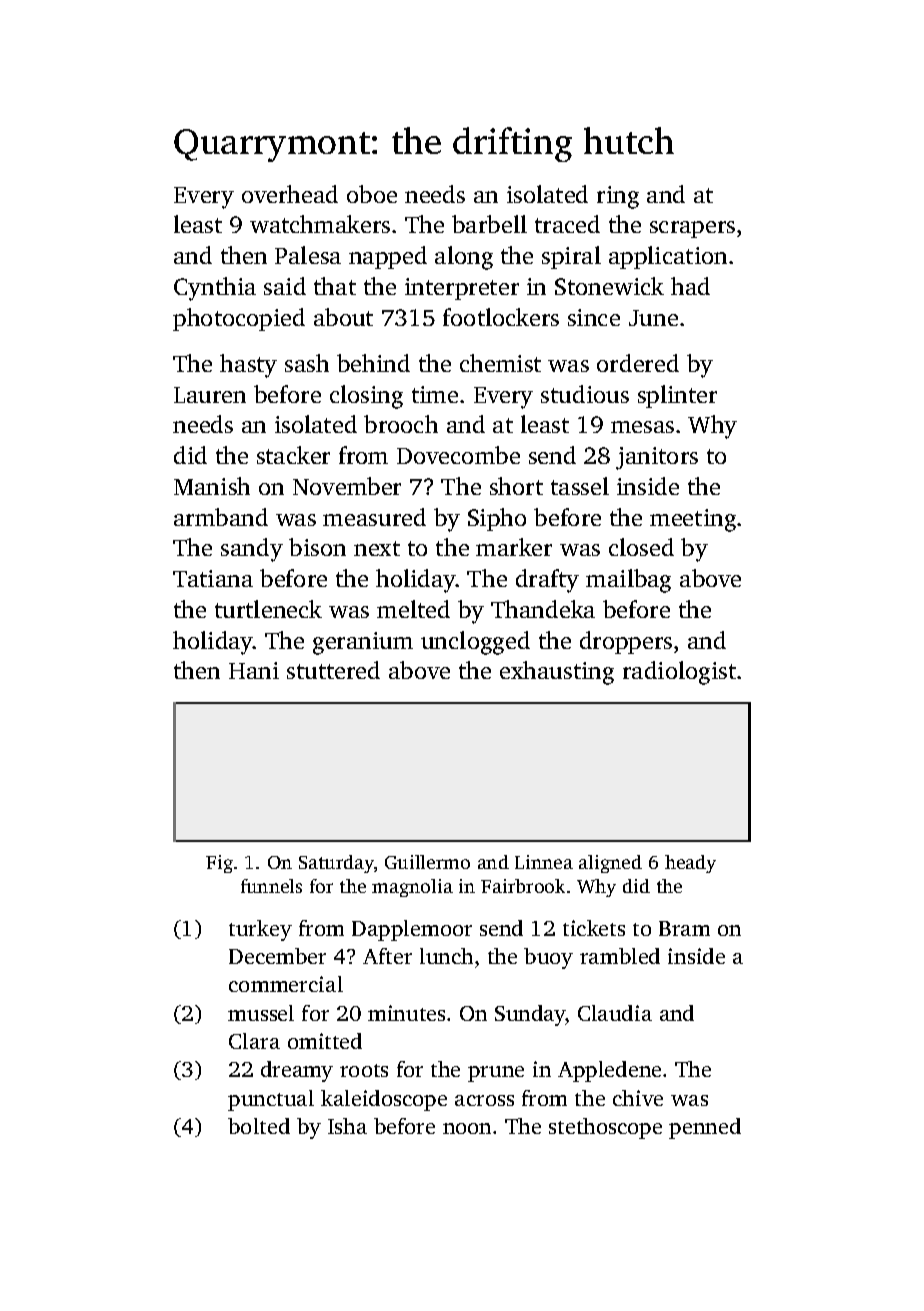 This screenshot has height=1311, width=924. I want to click on Thandeka, so click(543, 609).
